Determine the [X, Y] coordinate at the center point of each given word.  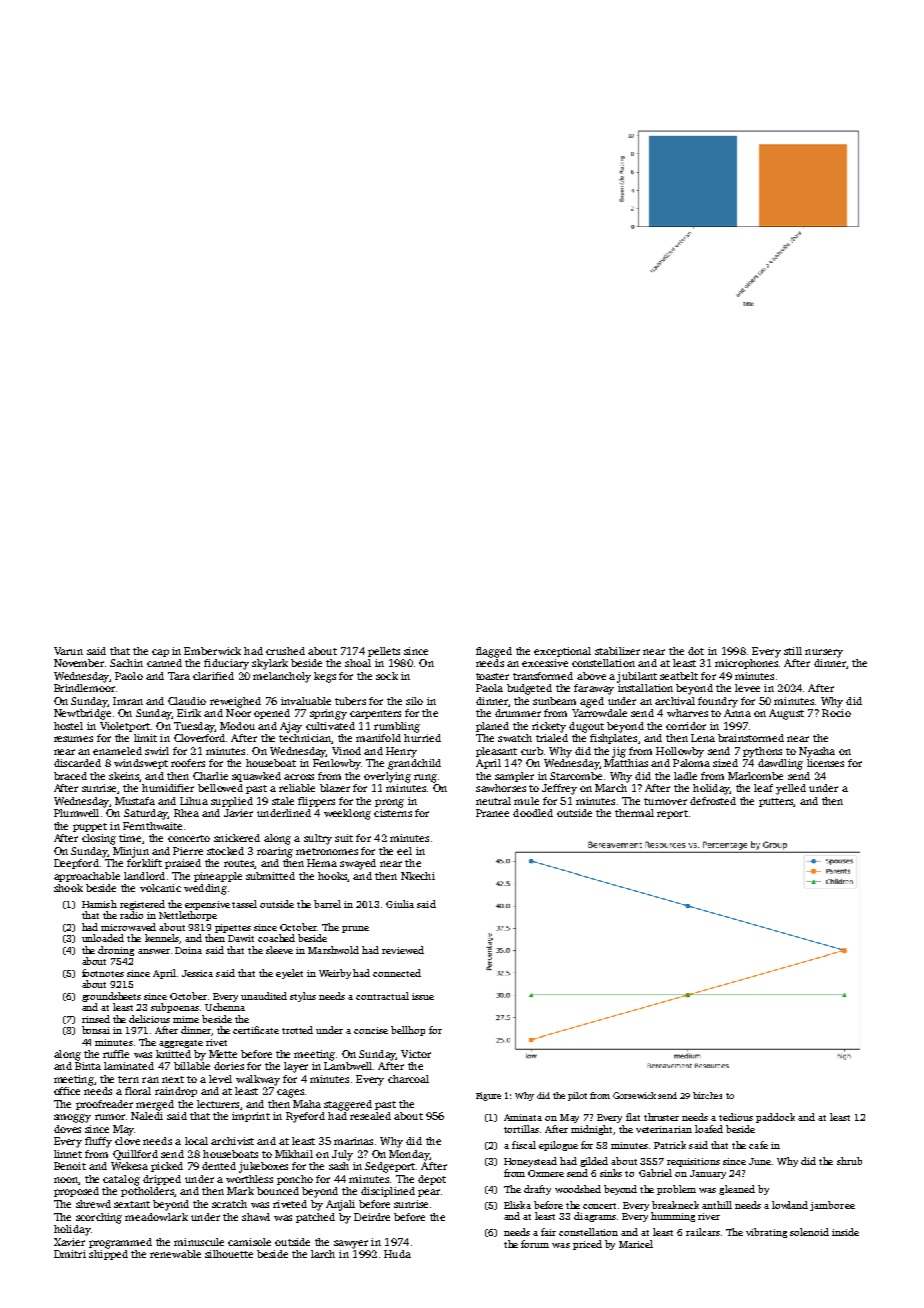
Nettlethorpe [188, 916]
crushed [285, 651]
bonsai [96, 1030]
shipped [108, 1255]
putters [776, 802]
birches [707, 1095]
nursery [824, 653]
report [672, 814]
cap [160, 653]
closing [99, 839]
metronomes [327, 851]
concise [371, 1030]
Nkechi [418, 876]
